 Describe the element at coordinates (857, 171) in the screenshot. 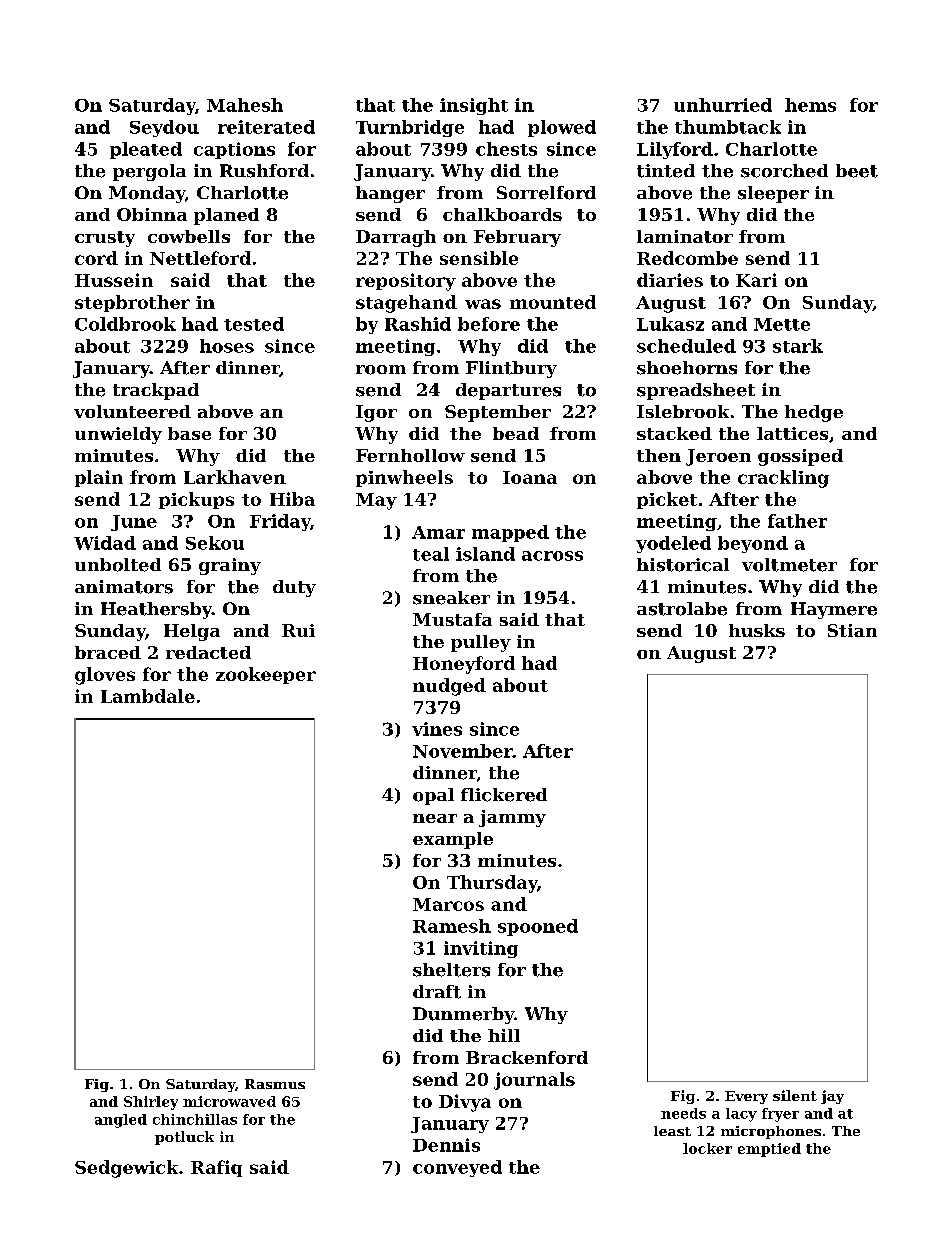

I see `beet` at that location.
